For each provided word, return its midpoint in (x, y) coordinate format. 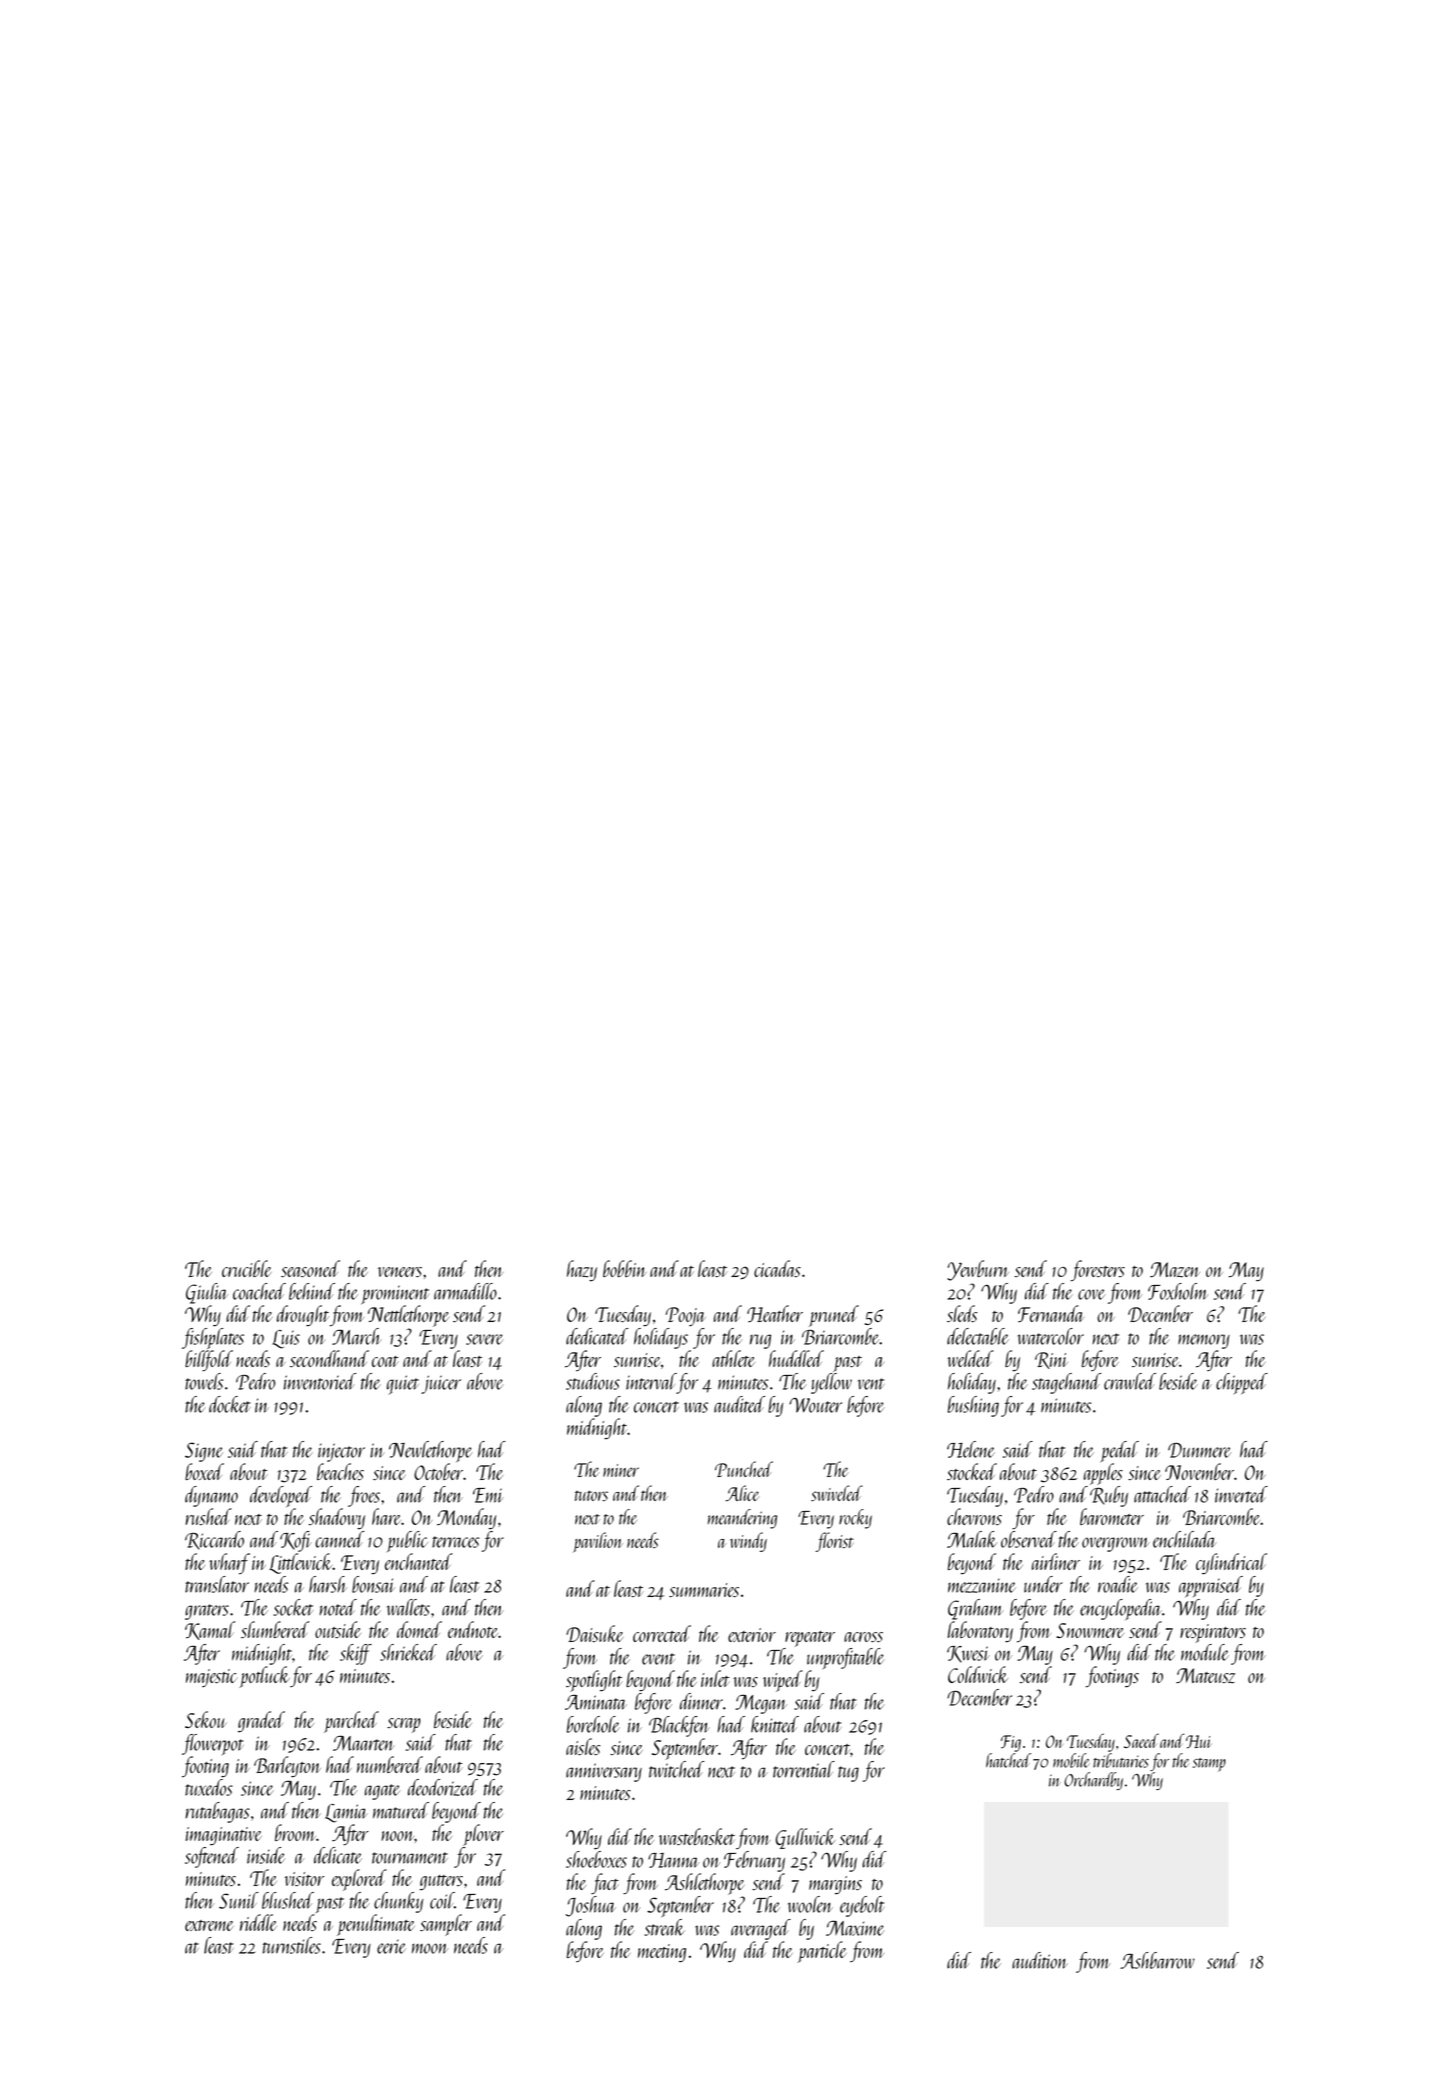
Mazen (1175, 1270)
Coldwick (978, 1674)
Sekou (205, 1719)
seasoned (310, 1268)
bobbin (625, 1268)
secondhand (329, 1358)
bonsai (373, 1584)
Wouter (815, 1405)
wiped (783, 1681)
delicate (338, 1855)
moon (430, 1948)
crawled (1130, 1381)
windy (748, 1542)
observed (1029, 1539)
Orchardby (1093, 1781)
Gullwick (805, 1838)
